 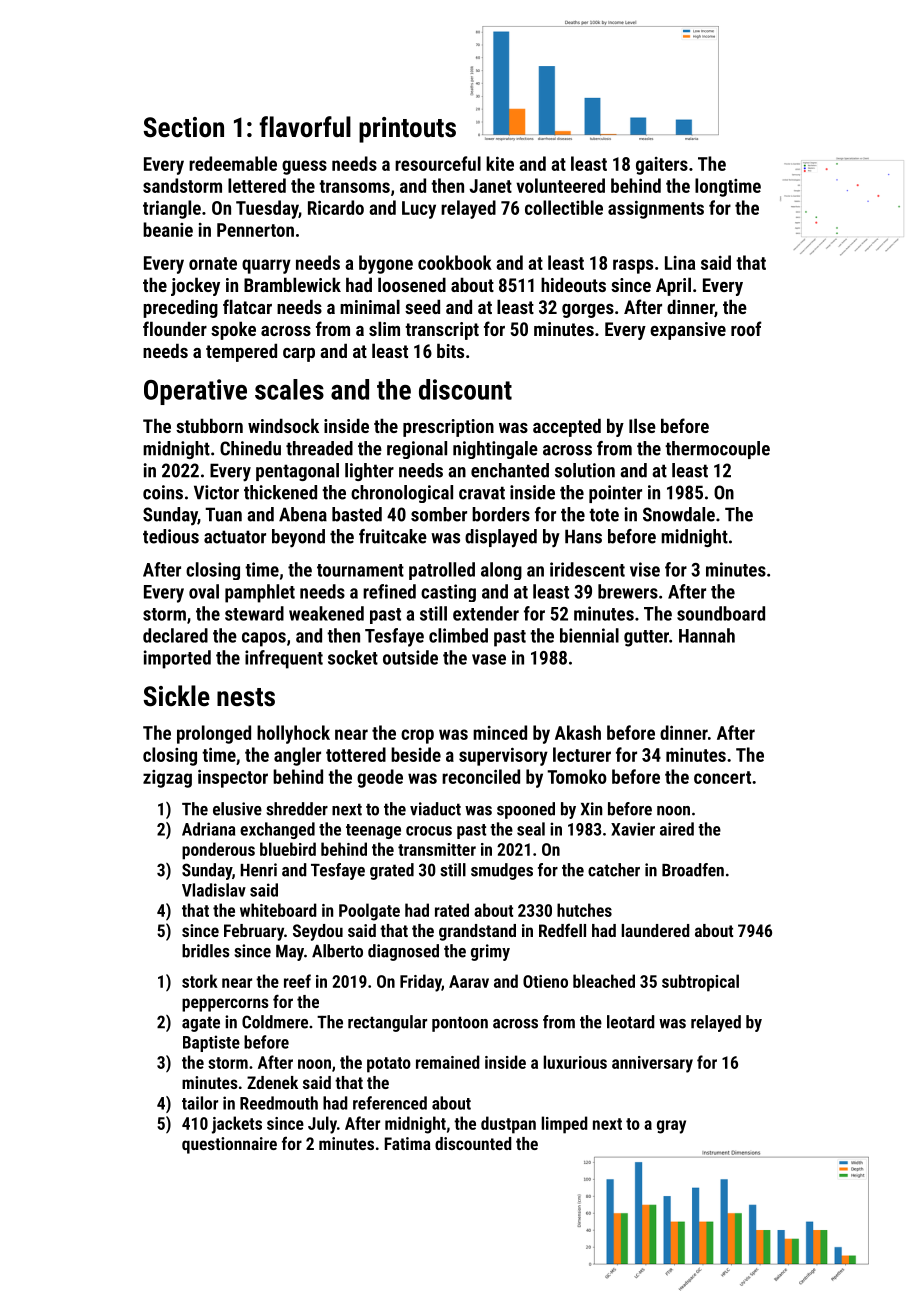 I want to click on kite, so click(x=500, y=163).
